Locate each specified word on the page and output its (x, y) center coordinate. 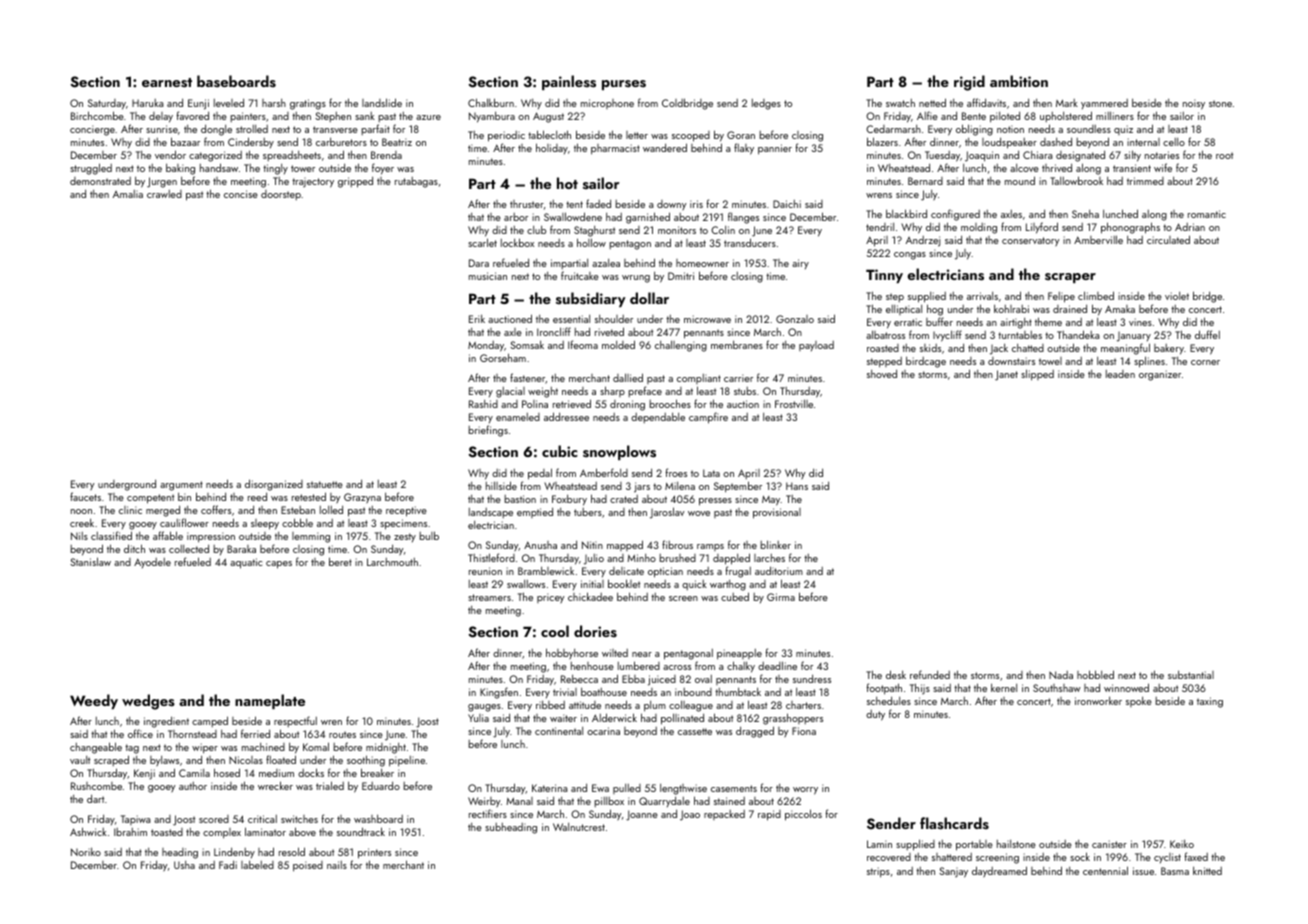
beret (340, 561)
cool (555, 631)
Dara (479, 263)
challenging (681, 346)
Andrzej (923, 241)
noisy (1194, 104)
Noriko (86, 851)
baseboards (236, 81)
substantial (1191, 674)
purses (624, 85)
